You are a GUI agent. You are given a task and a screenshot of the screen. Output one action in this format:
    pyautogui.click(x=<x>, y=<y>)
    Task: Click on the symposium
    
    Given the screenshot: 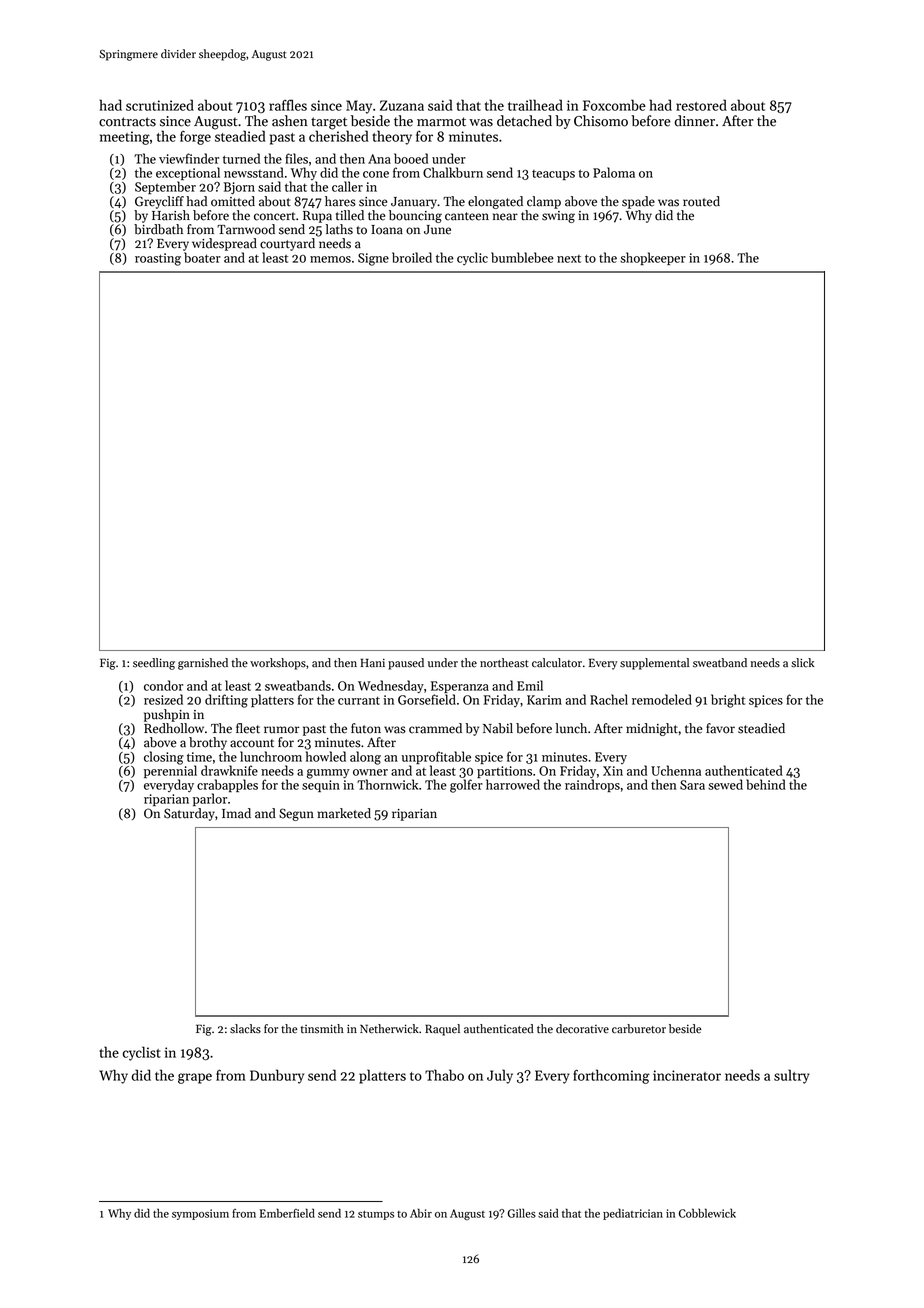 What is the action you would take?
    pyautogui.click(x=200, y=1214)
